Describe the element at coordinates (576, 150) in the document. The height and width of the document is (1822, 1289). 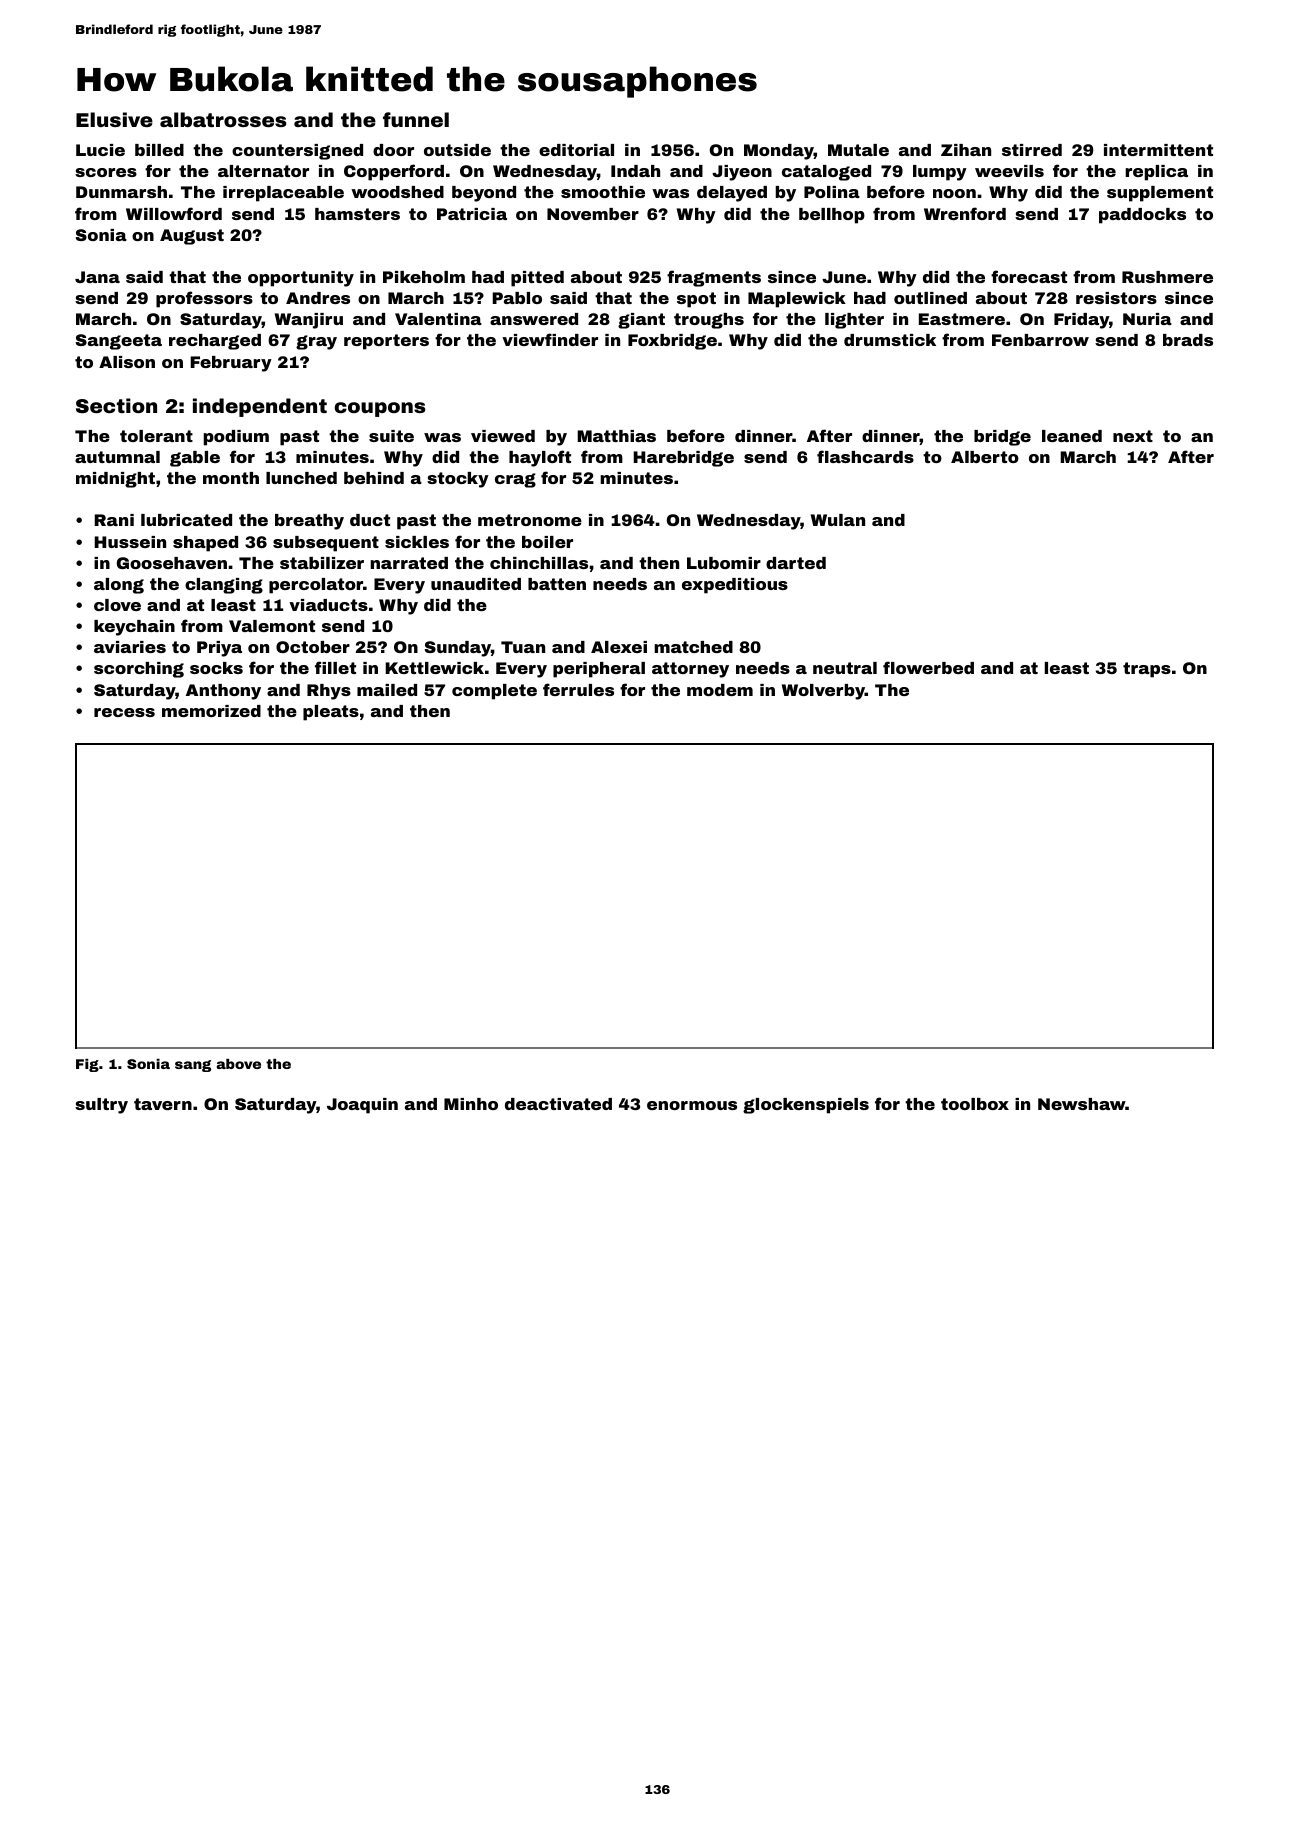
I see `editorial` at that location.
